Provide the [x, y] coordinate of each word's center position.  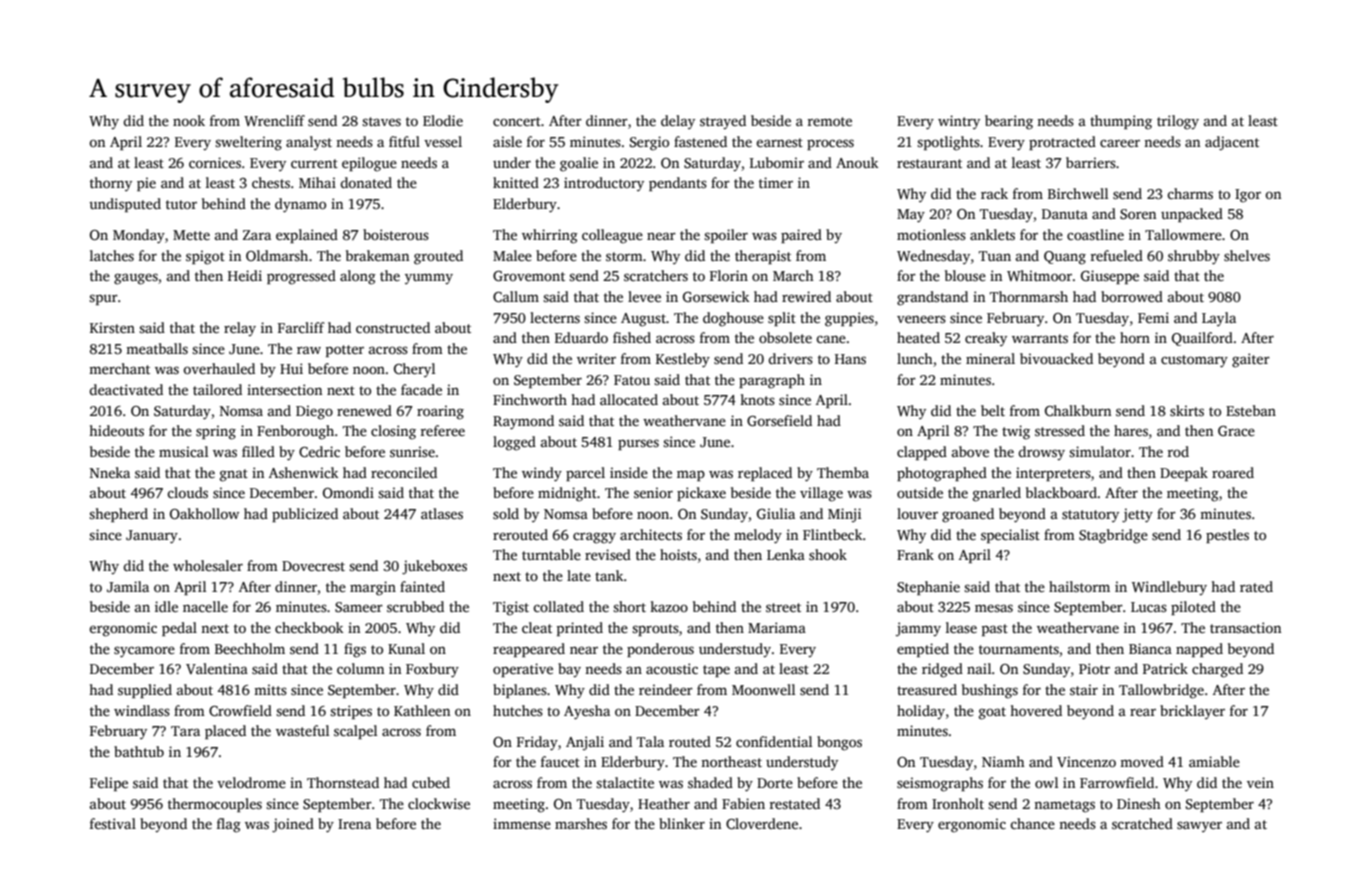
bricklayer [1192, 712]
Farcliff [301, 327]
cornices [215, 162]
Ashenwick [303, 472]
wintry [959, 122]
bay [569, 670]
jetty [1137, 515]
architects [651, 534]
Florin [729, 275]
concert [517, 121]
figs [355, 650]
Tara [185, 731]
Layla [1219, 319]
